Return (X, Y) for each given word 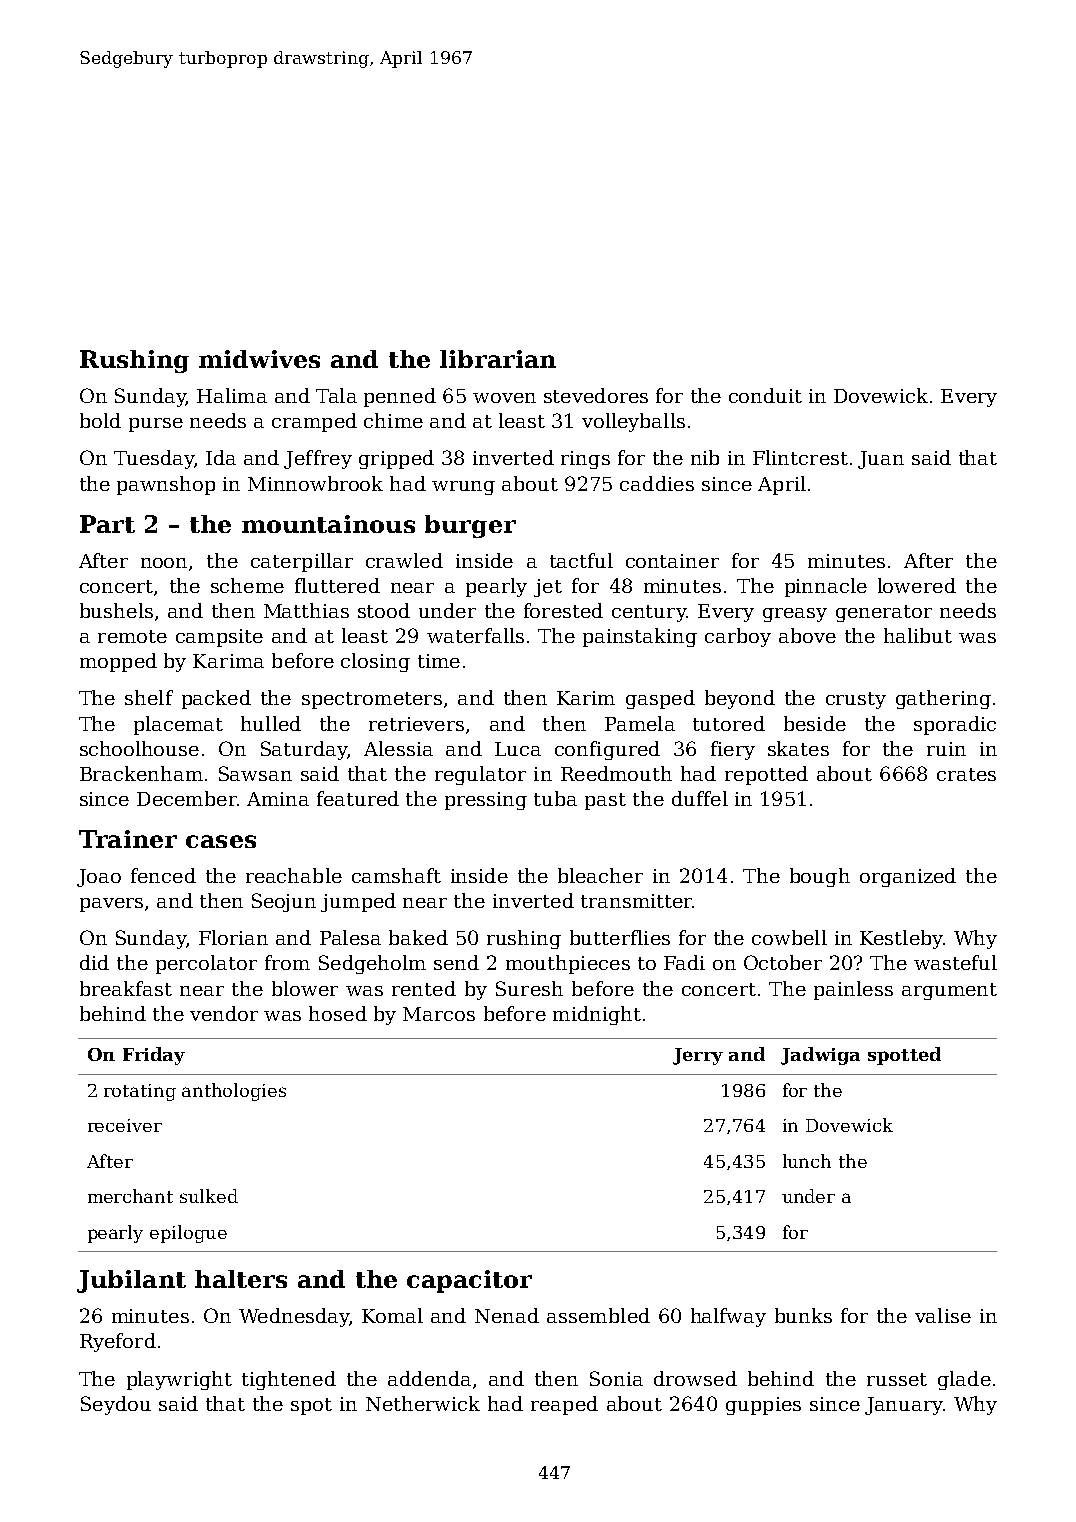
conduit (765, 395)
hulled (271, 723)
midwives (259, 359)
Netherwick (423, 1403)
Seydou (116, 1405)
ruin (946, 749)
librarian (498, 359)
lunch (807, 1161)
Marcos (439, 1014)
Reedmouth (616, 773)
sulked (209, 1196)
